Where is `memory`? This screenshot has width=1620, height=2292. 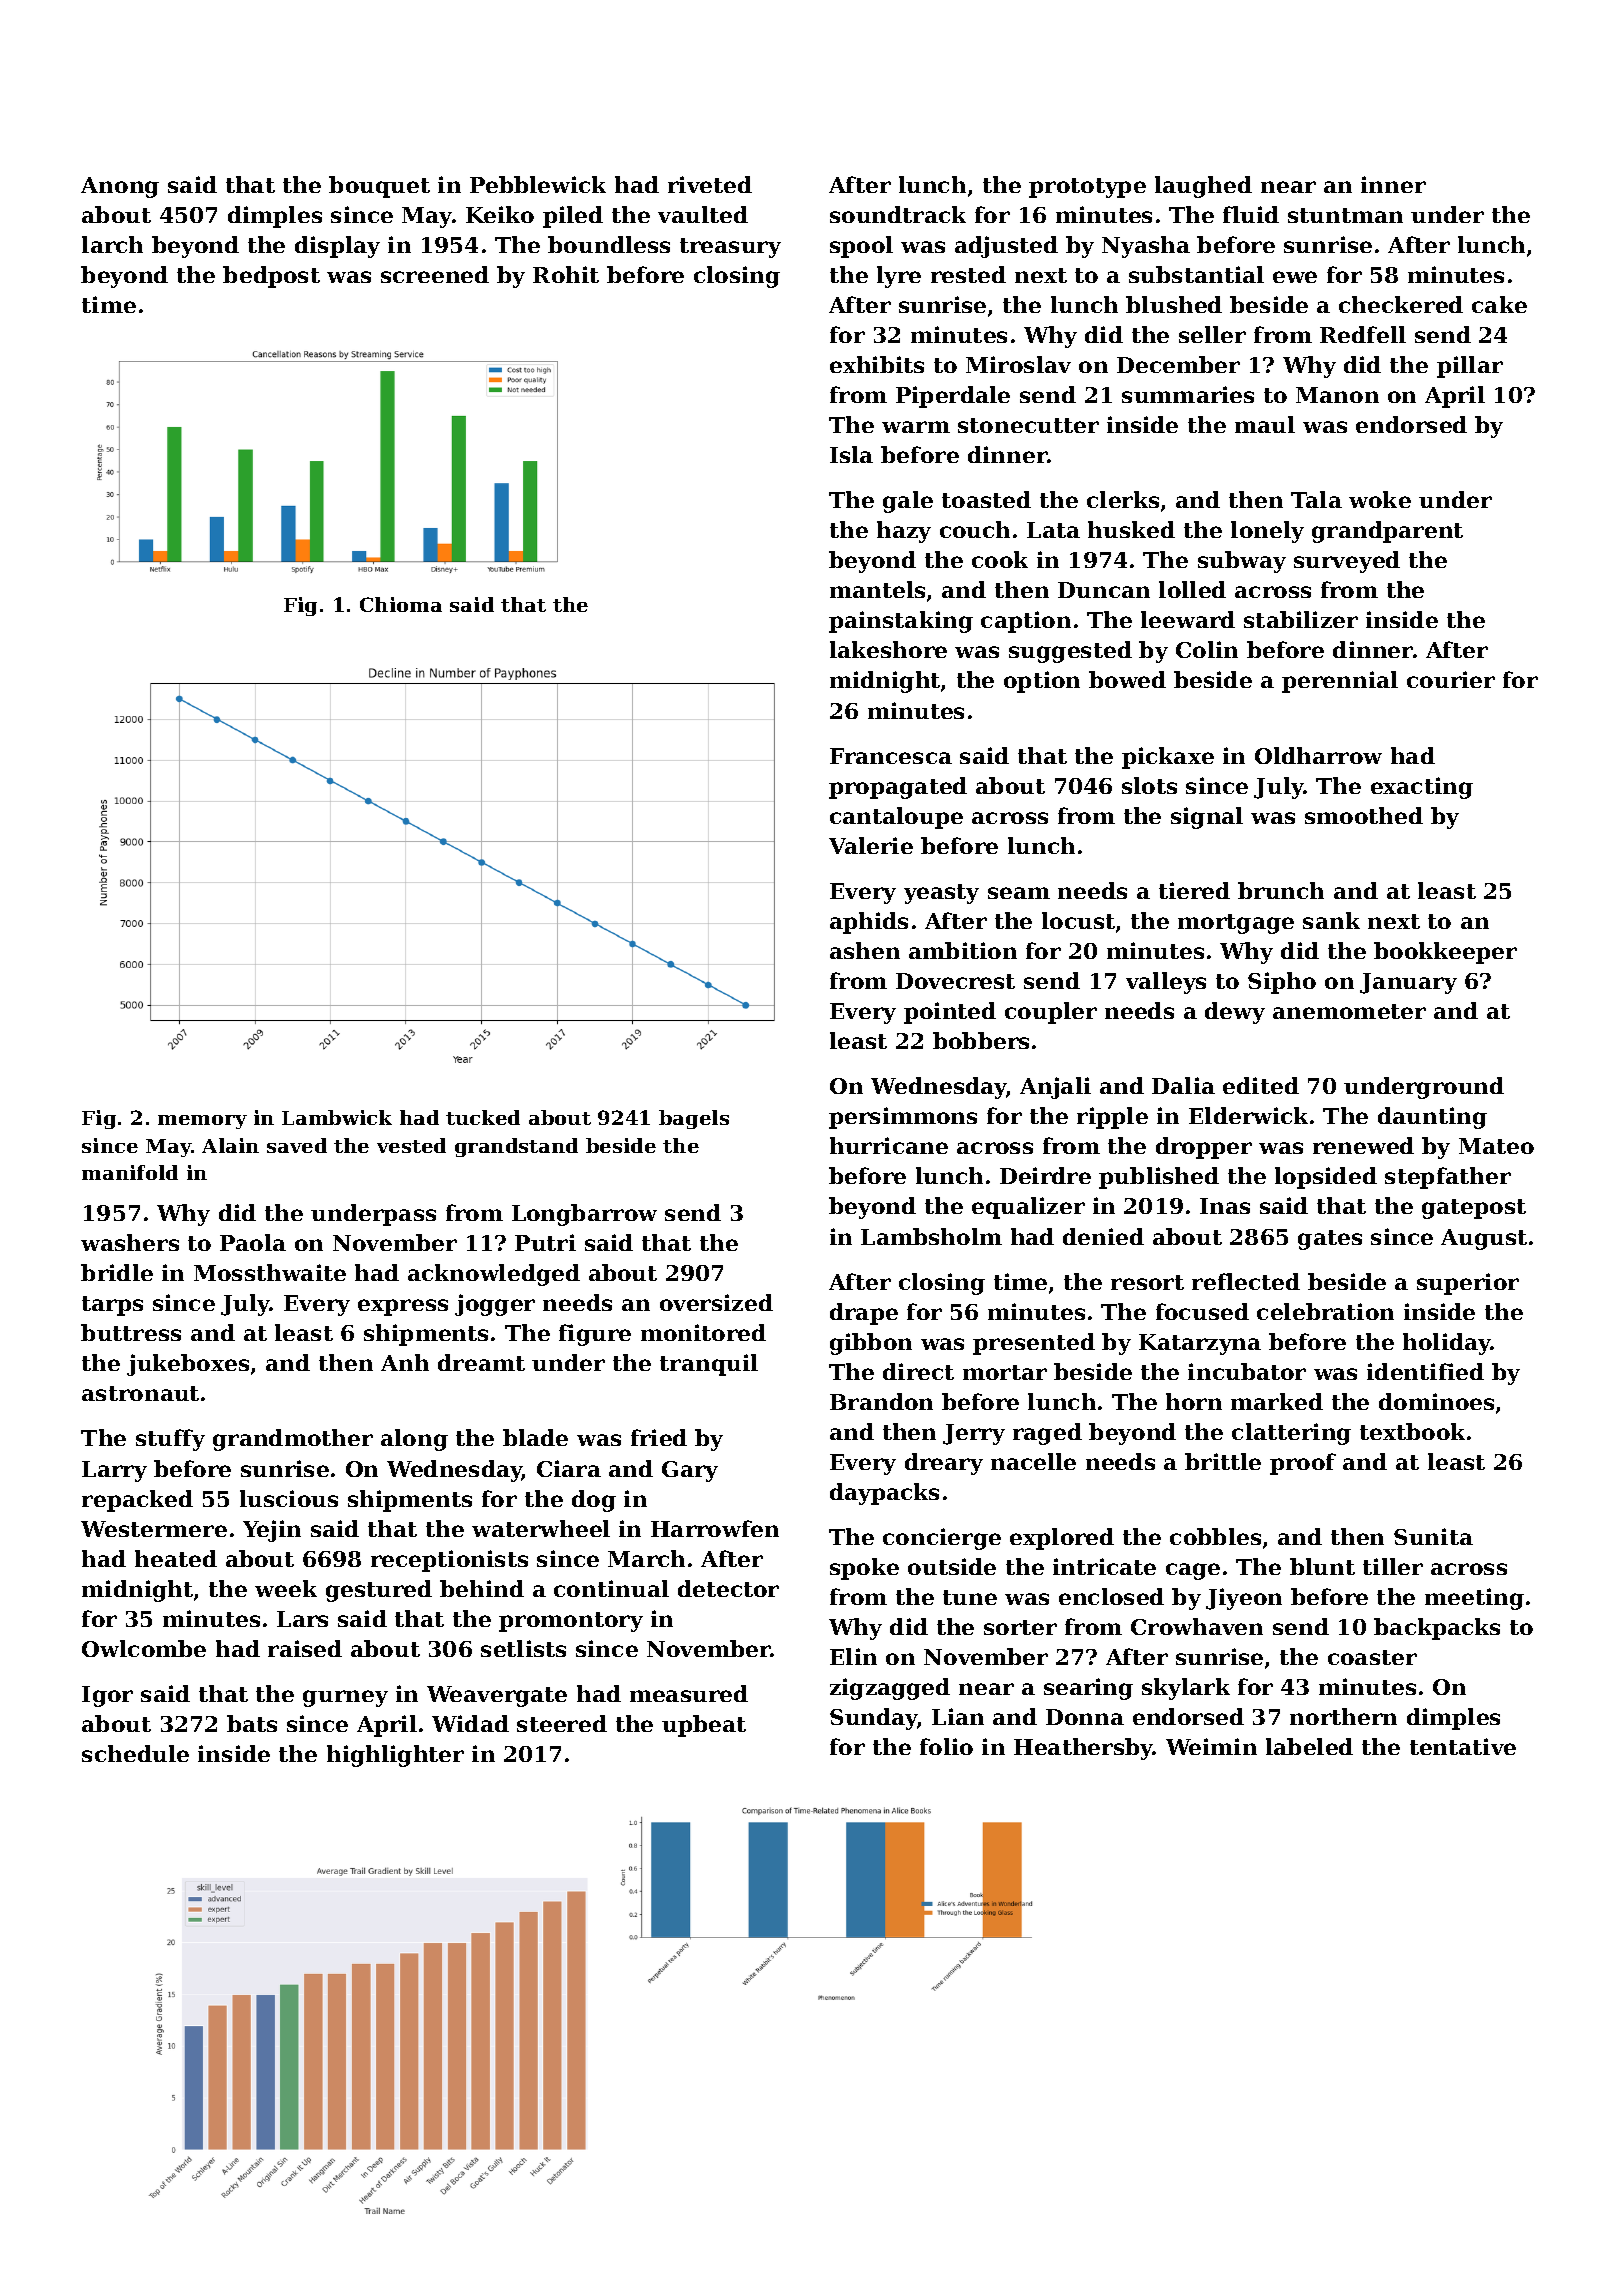 memory is located at coordinates (202, 1122).
